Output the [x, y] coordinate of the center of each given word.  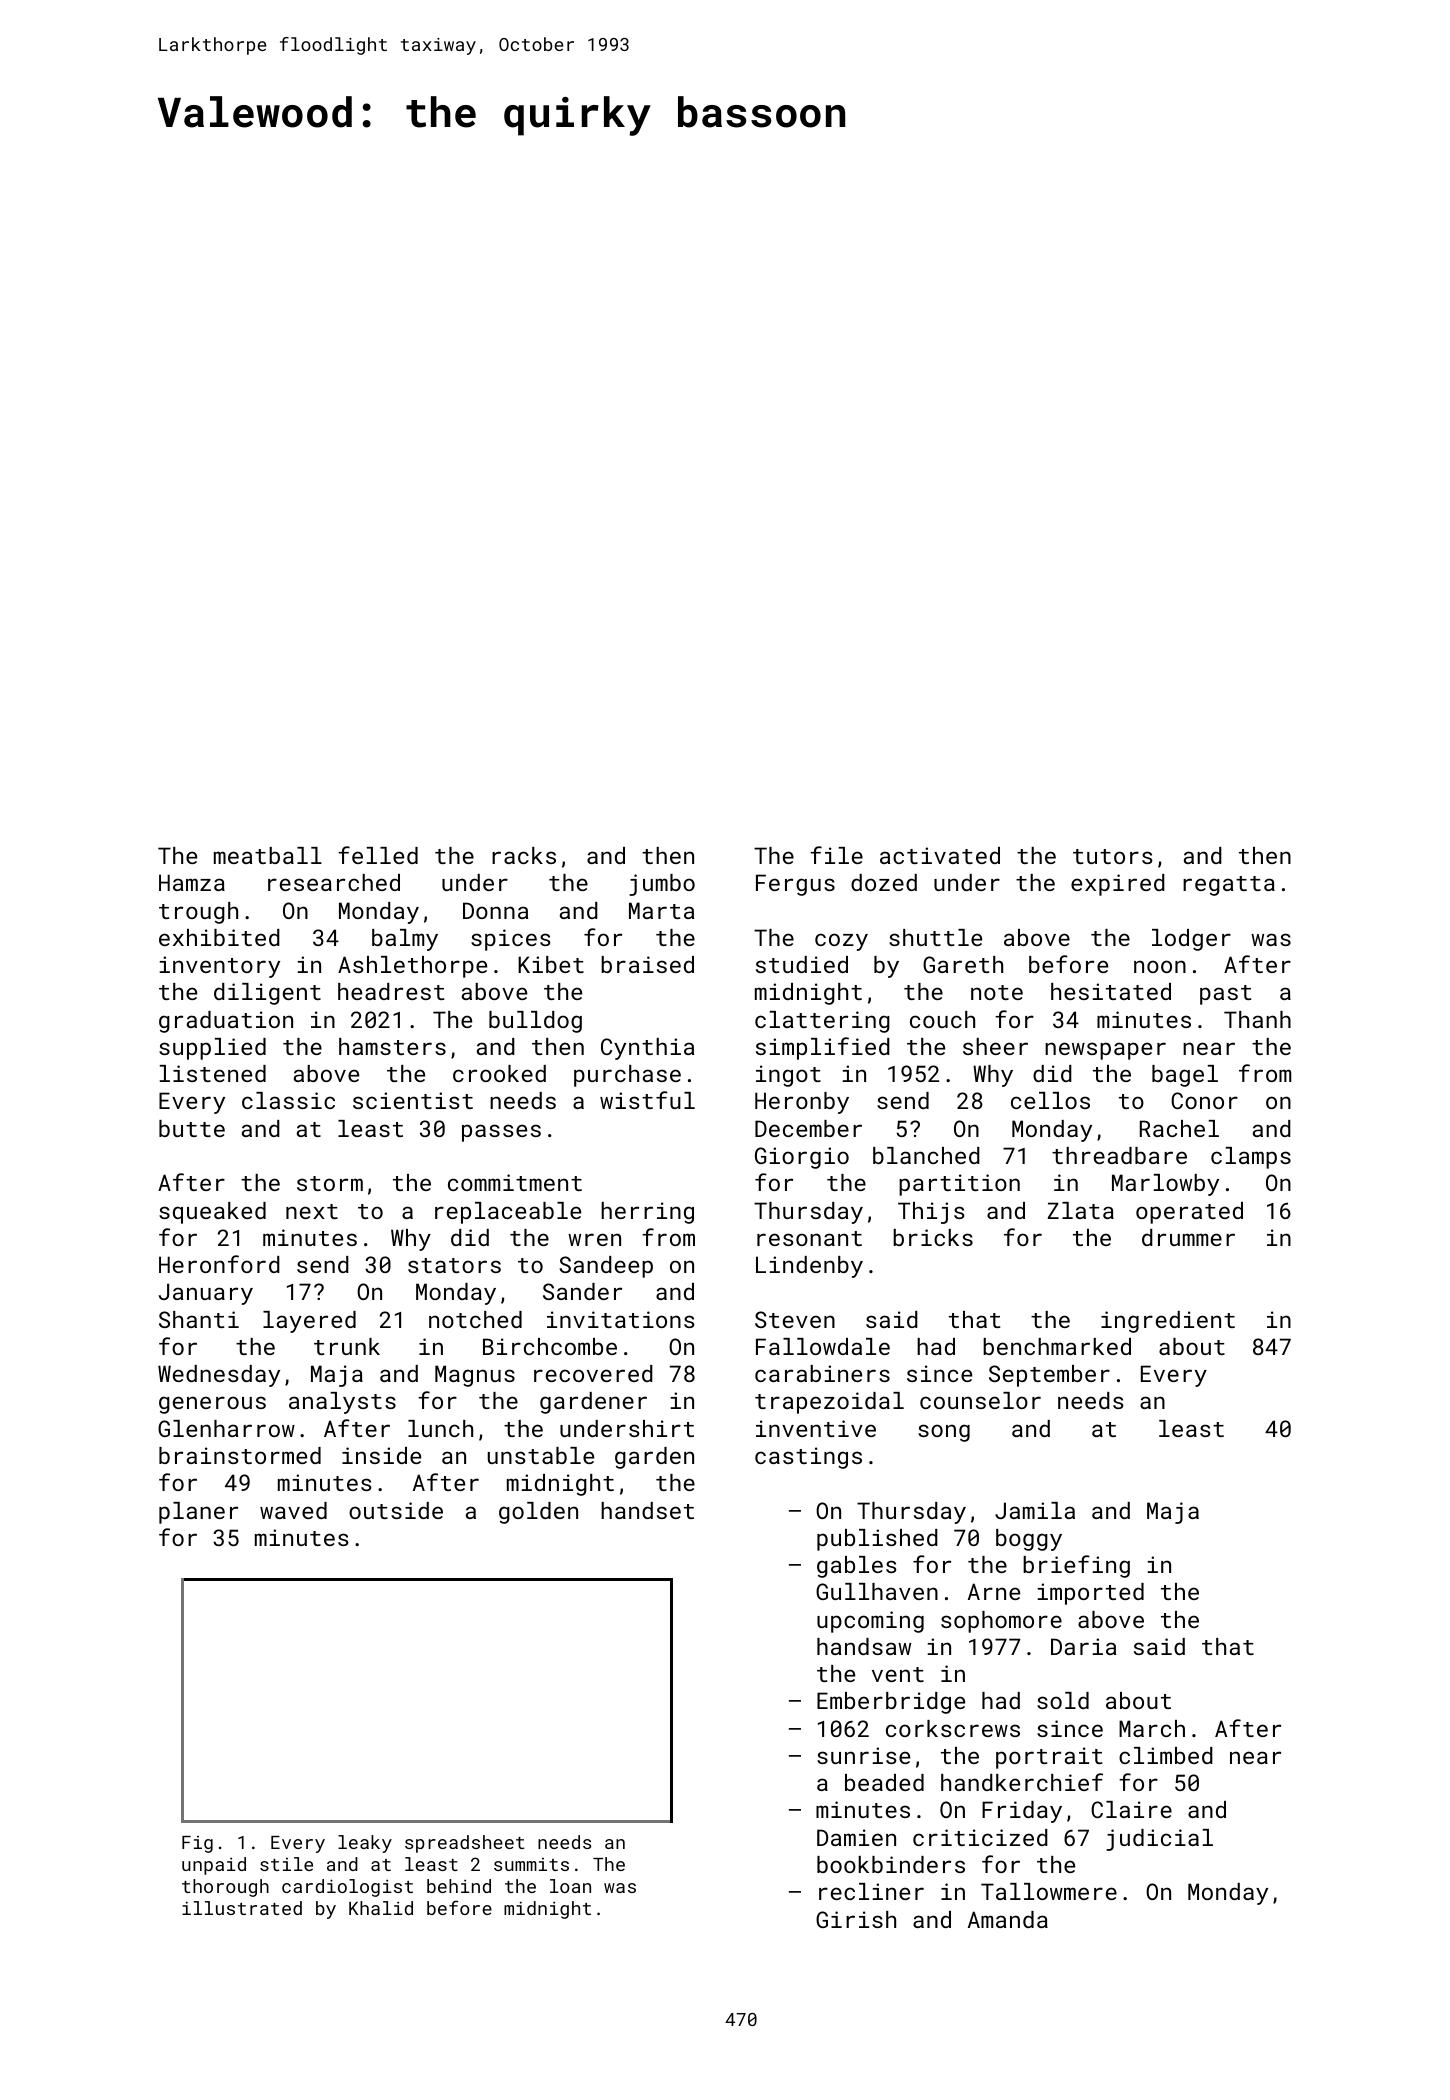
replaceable [508, 1213]
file [836, 855]
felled [378, 855]
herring [647, 1213]
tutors [1113, 856]
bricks [933, 1237]
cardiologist [347, 1888]
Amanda [1008, 1919]
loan [570, 1886]
